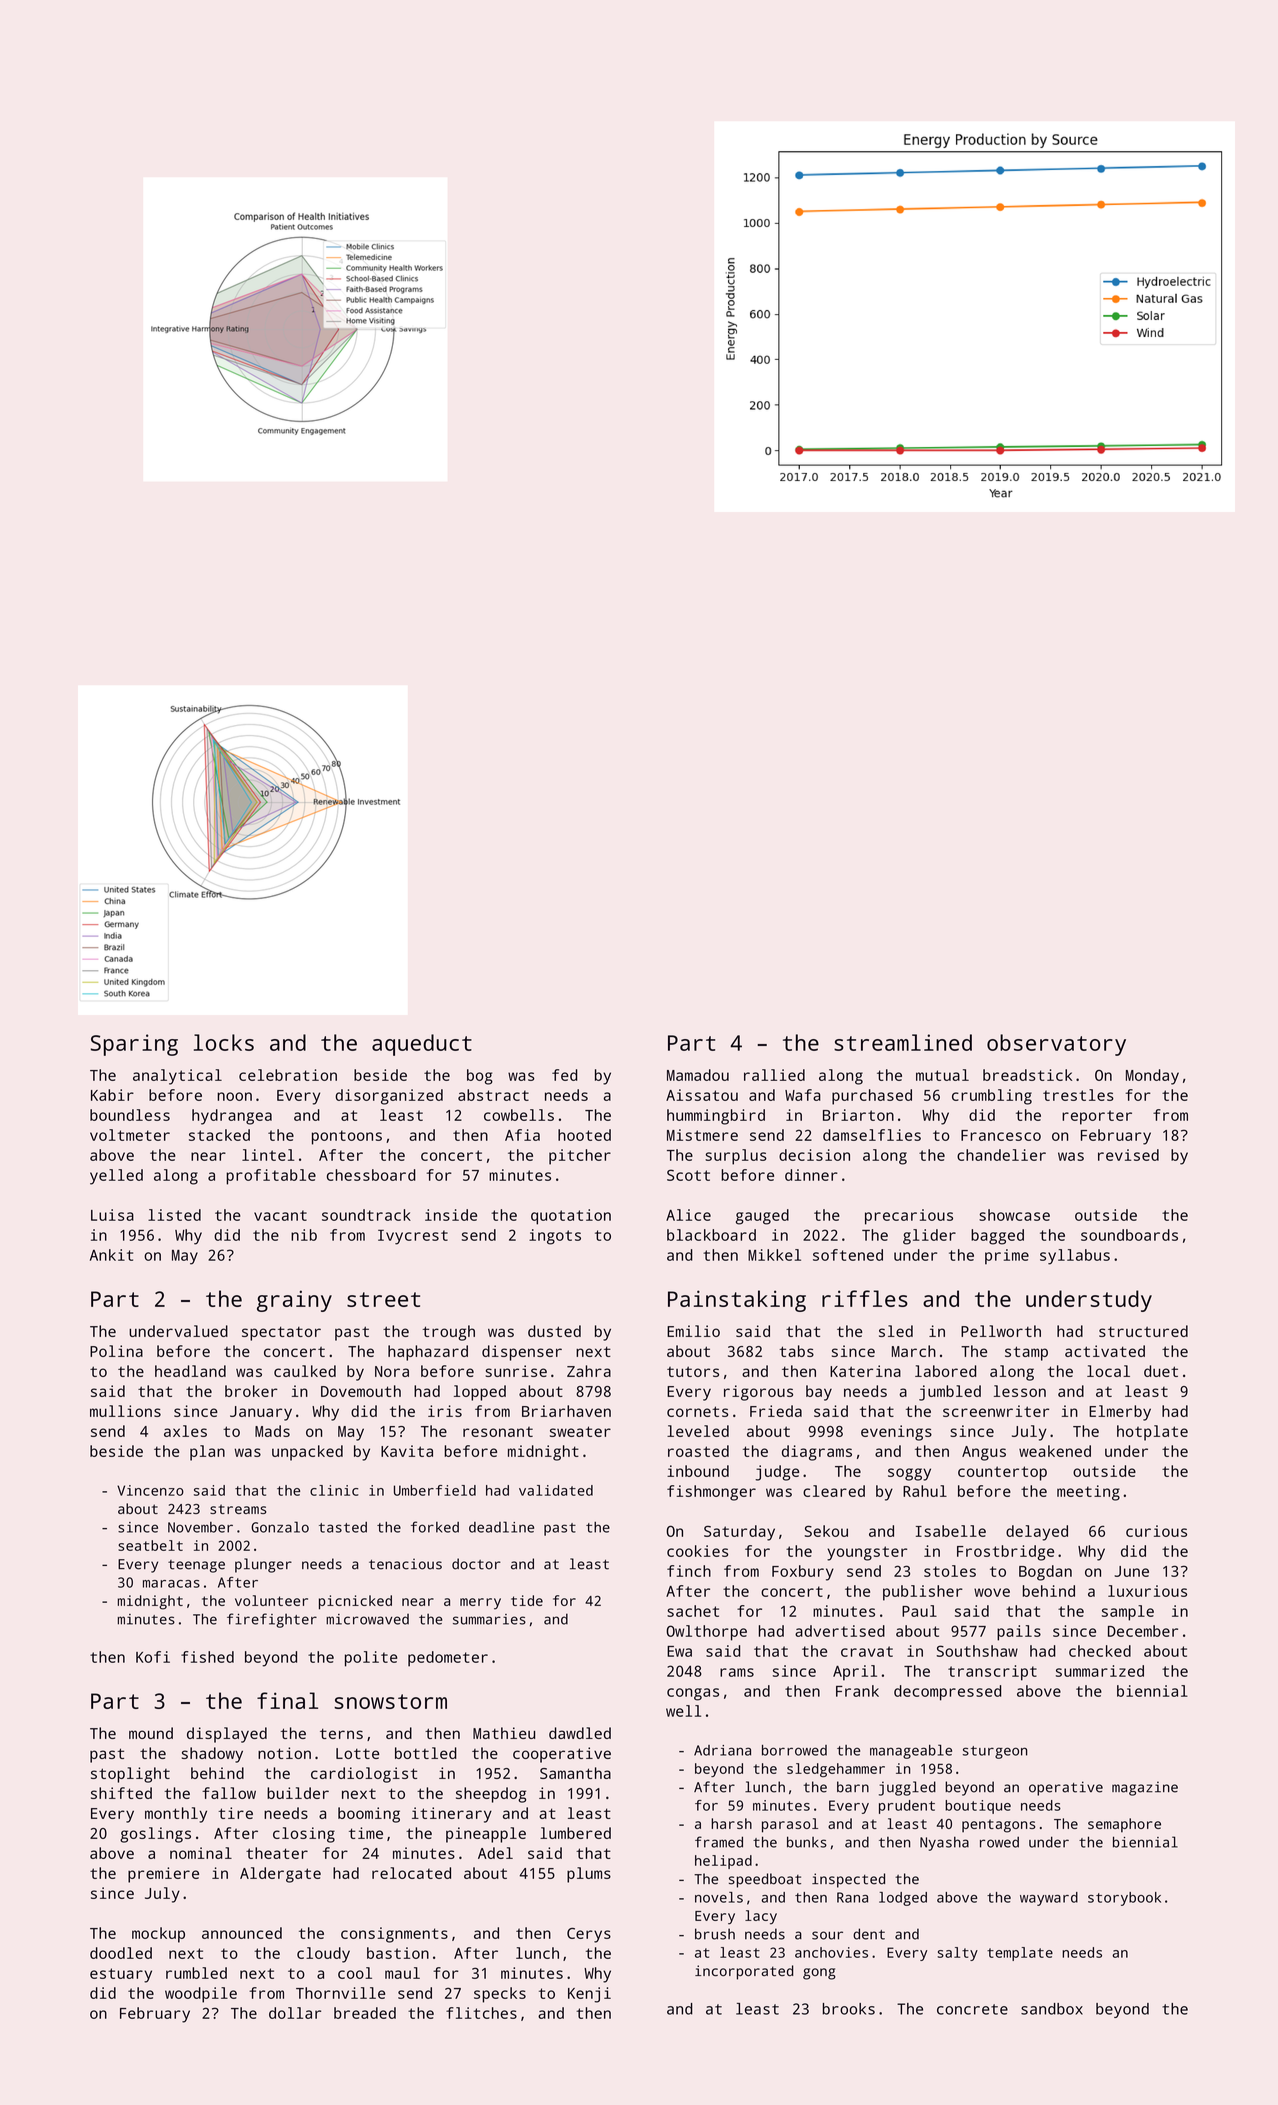 This screenshot has height=2105, width=1278. Describe the element at coordinates (365, 2013) in the screenshot. I see `breaded` at that location.
